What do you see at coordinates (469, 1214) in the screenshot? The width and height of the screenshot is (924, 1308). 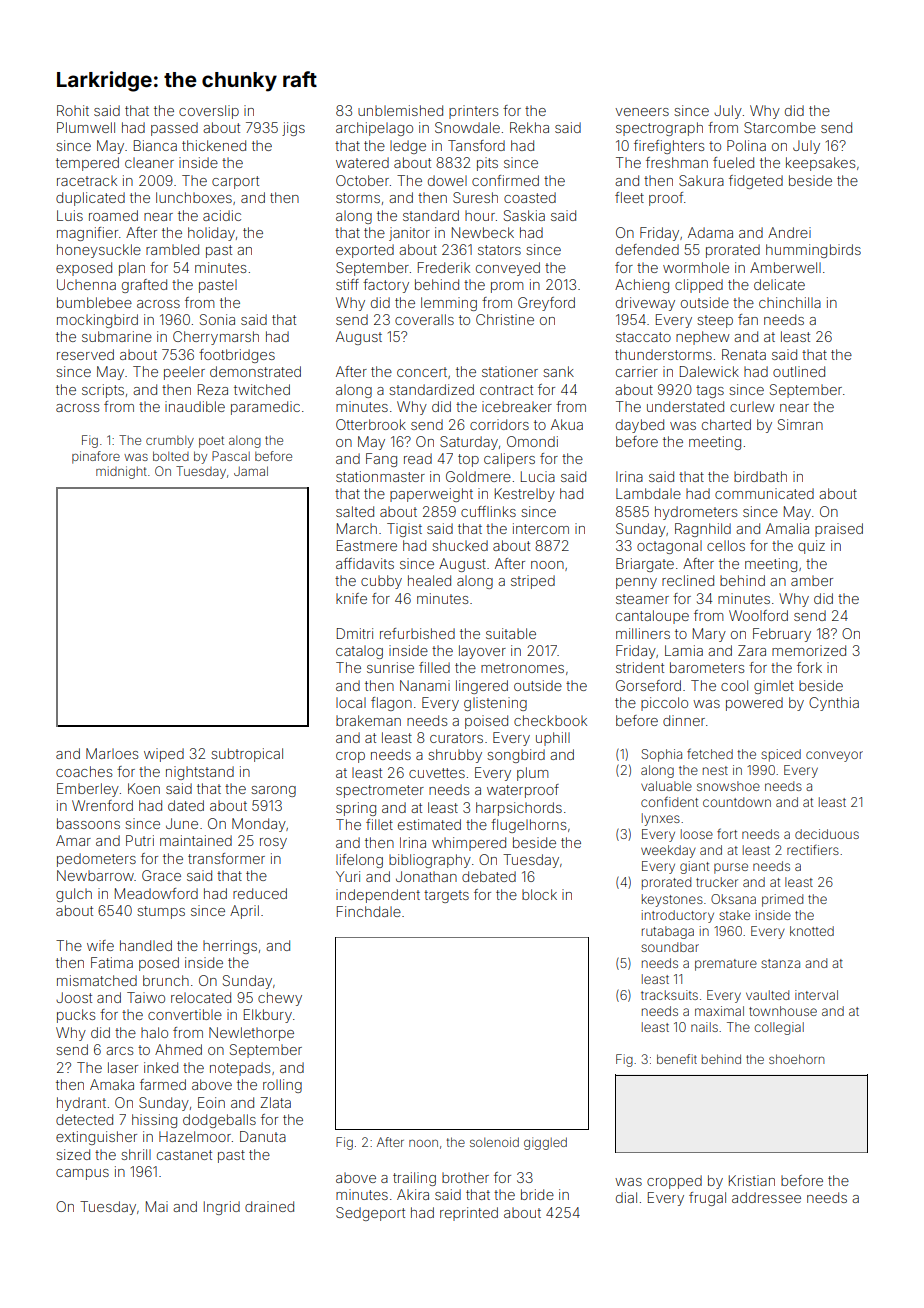 I see `reprinted` at bounding box center [469, 1214].
